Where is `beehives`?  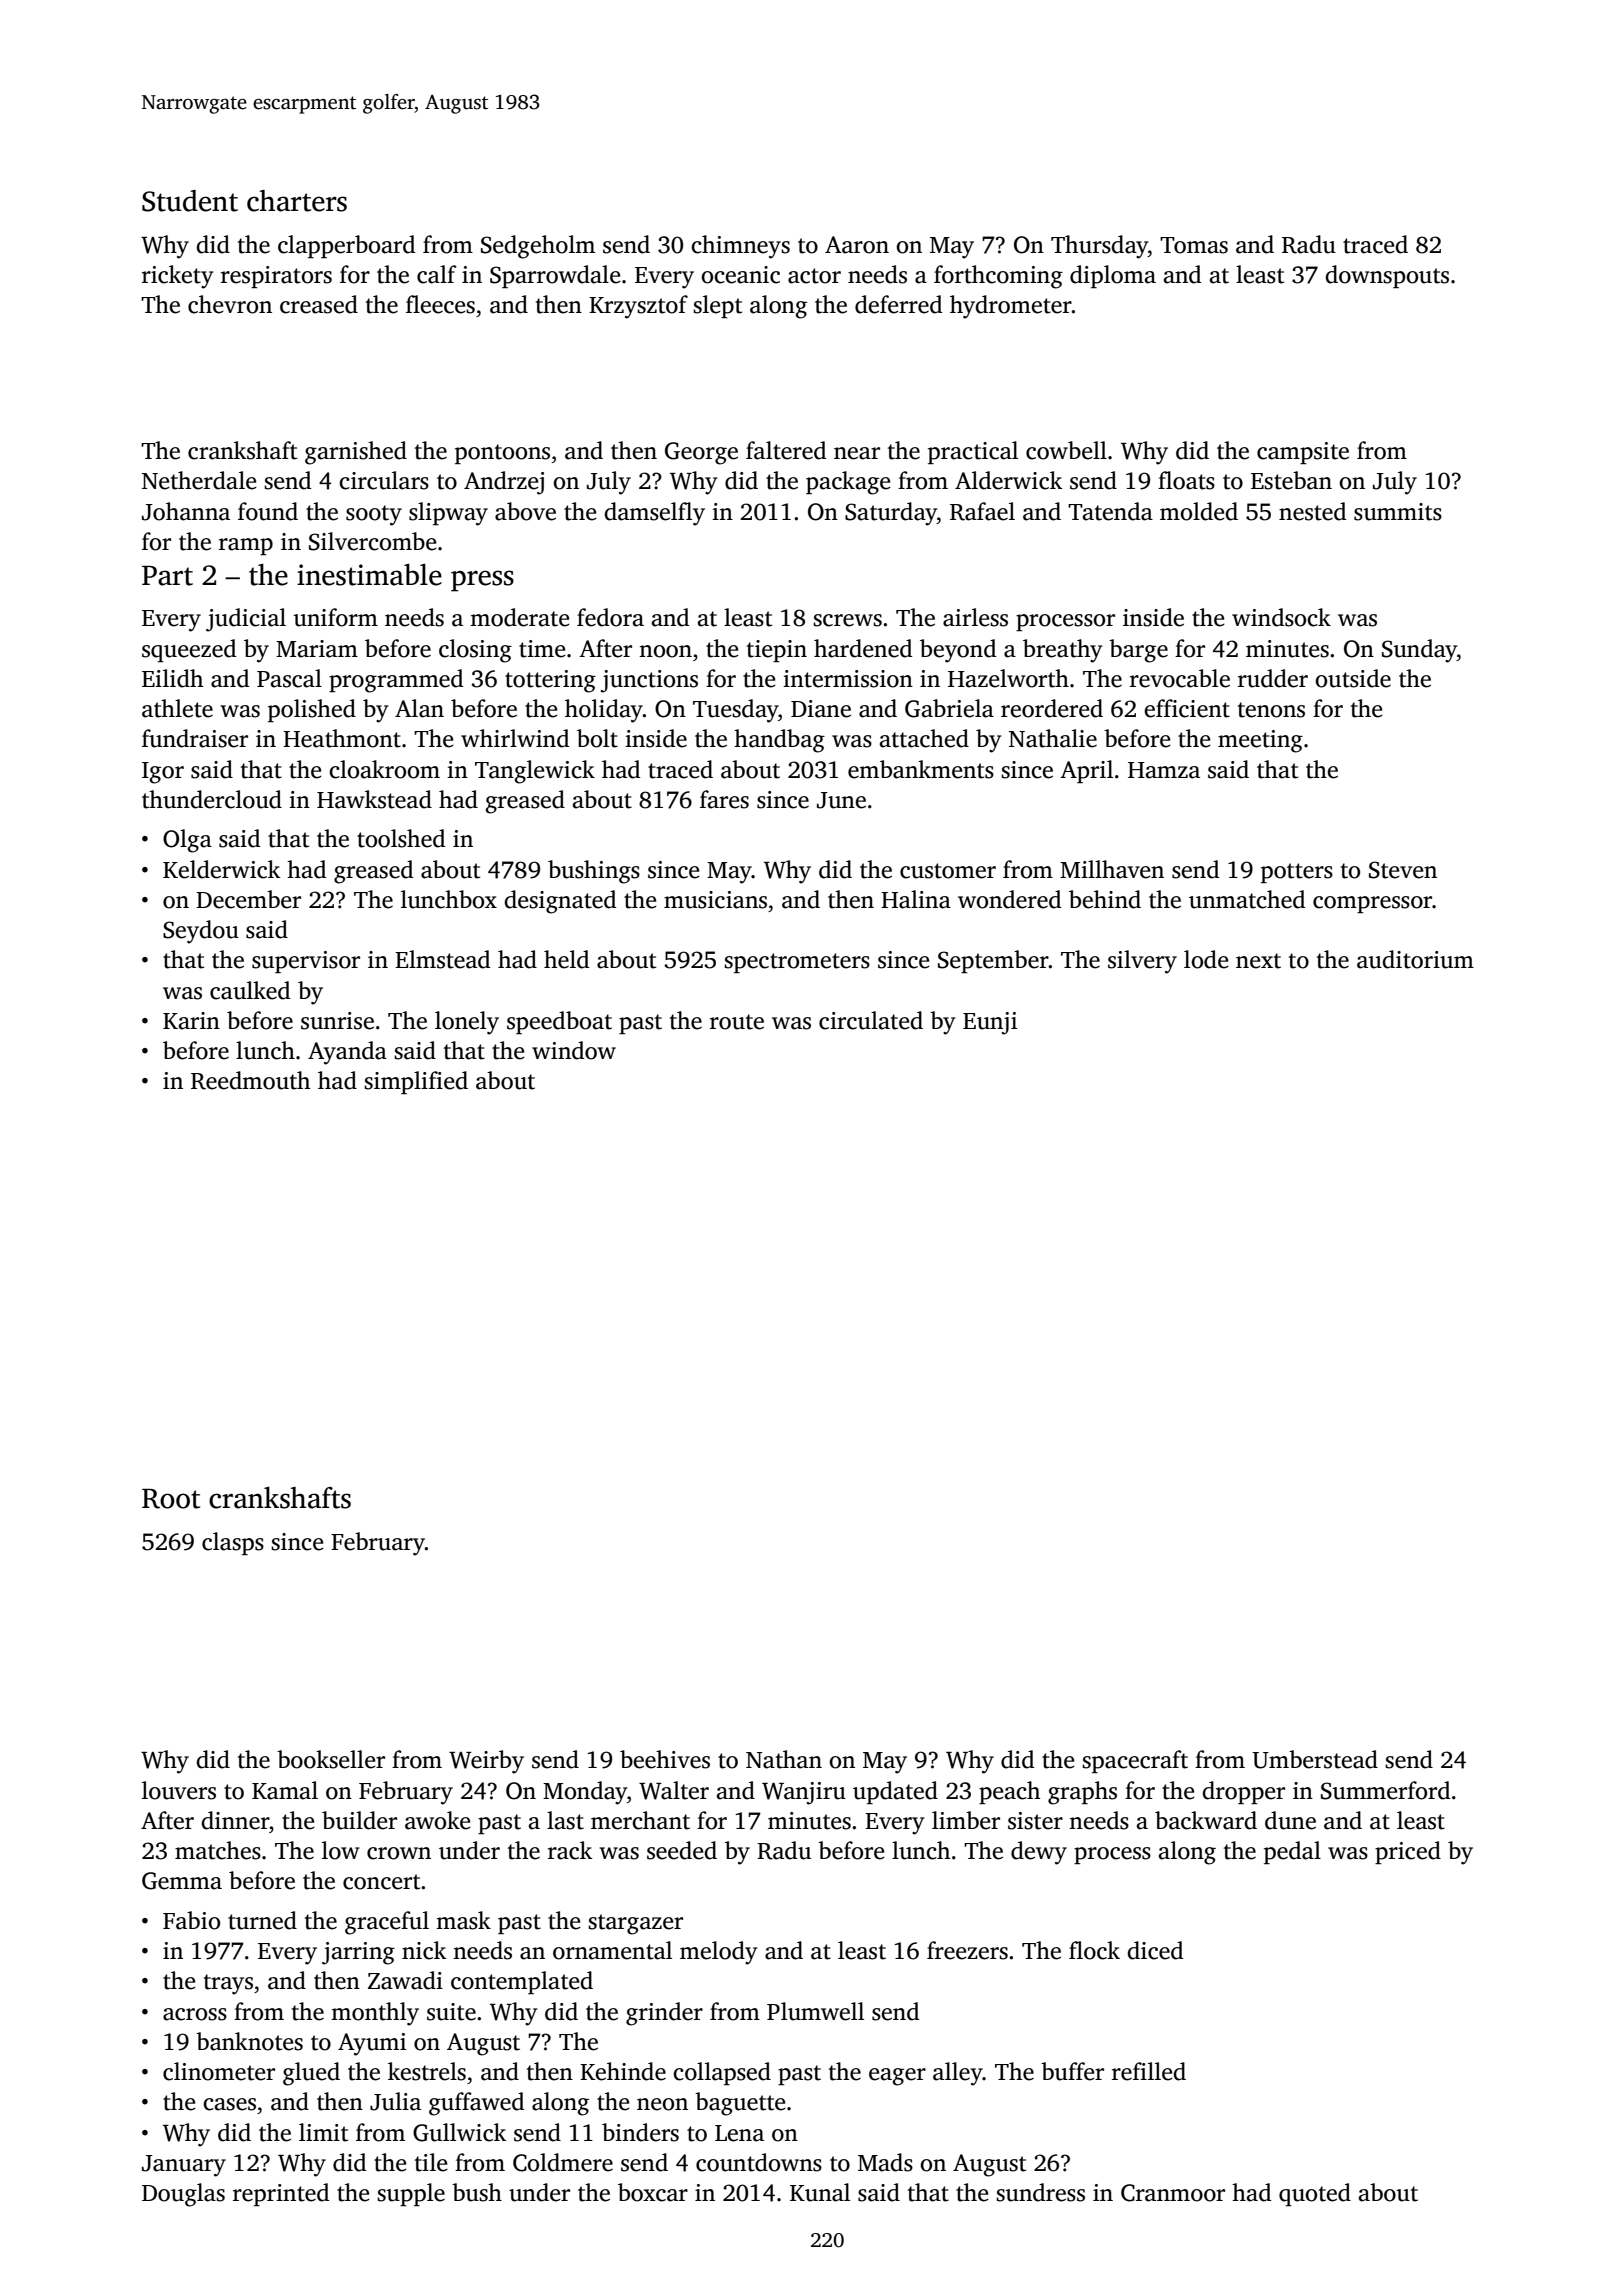 beehives is located at coordinates (665, 1759).
